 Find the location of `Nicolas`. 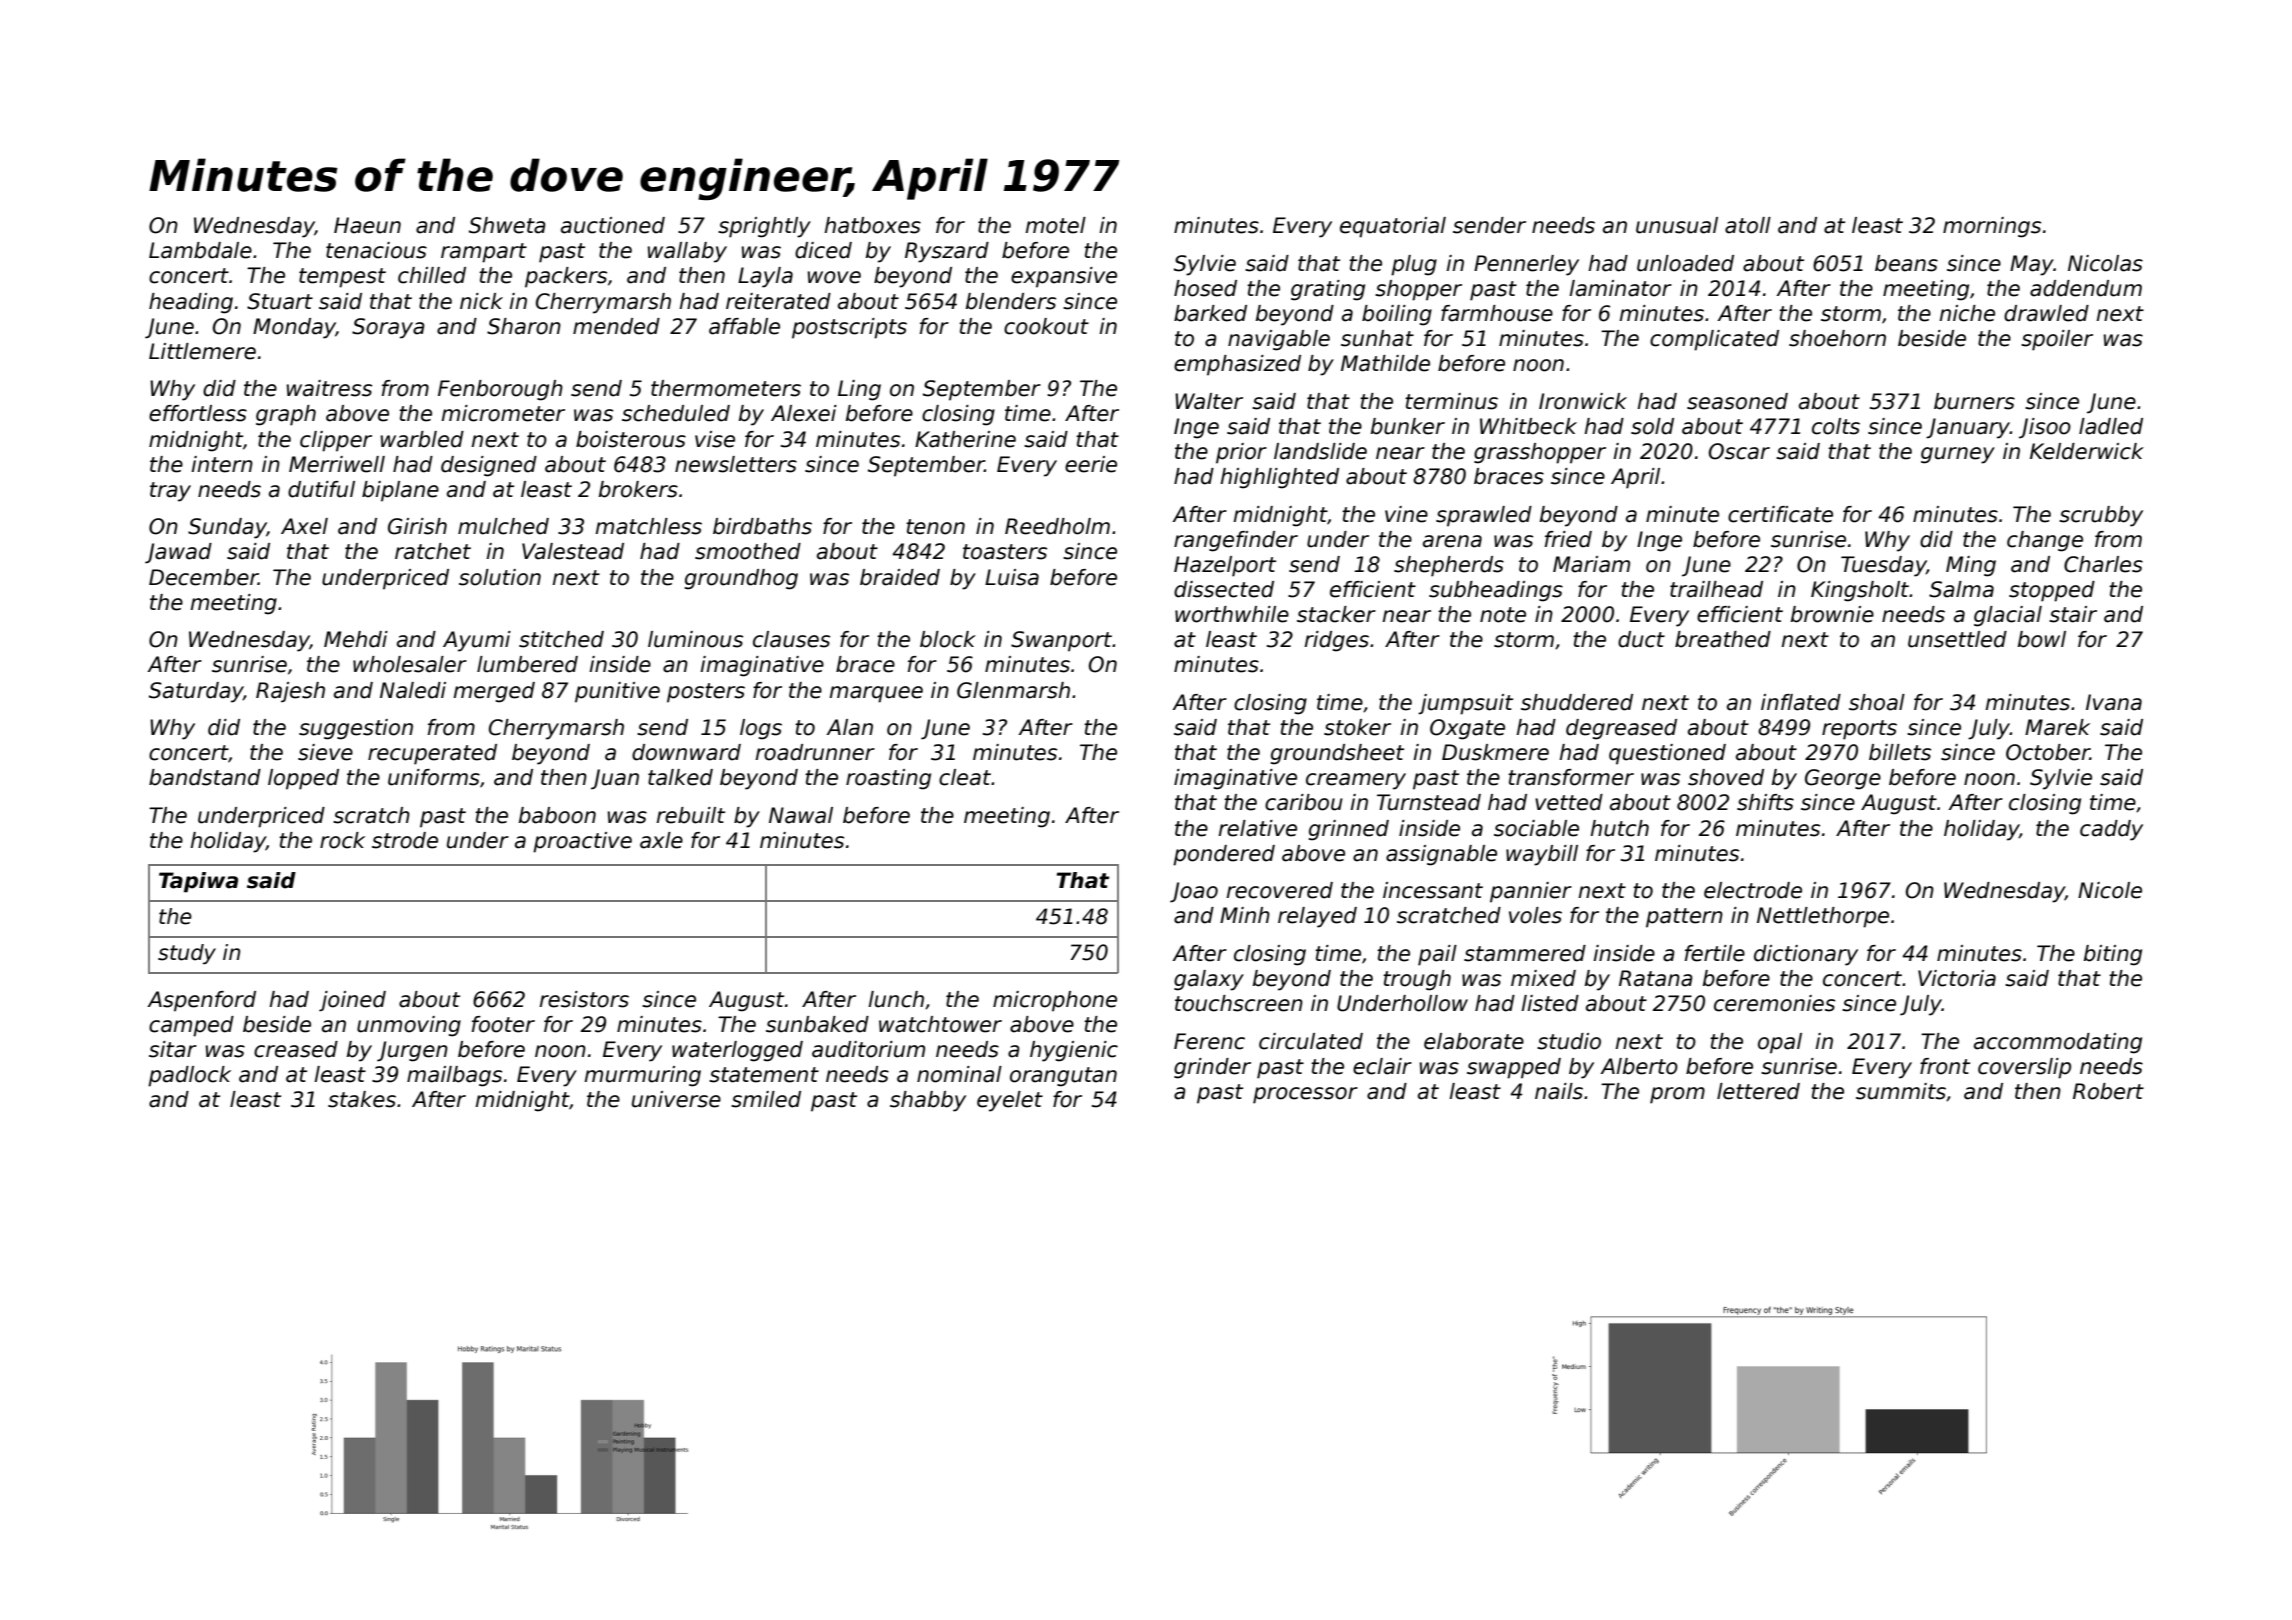

Nicolas is located at coordinates (2105, 263).
